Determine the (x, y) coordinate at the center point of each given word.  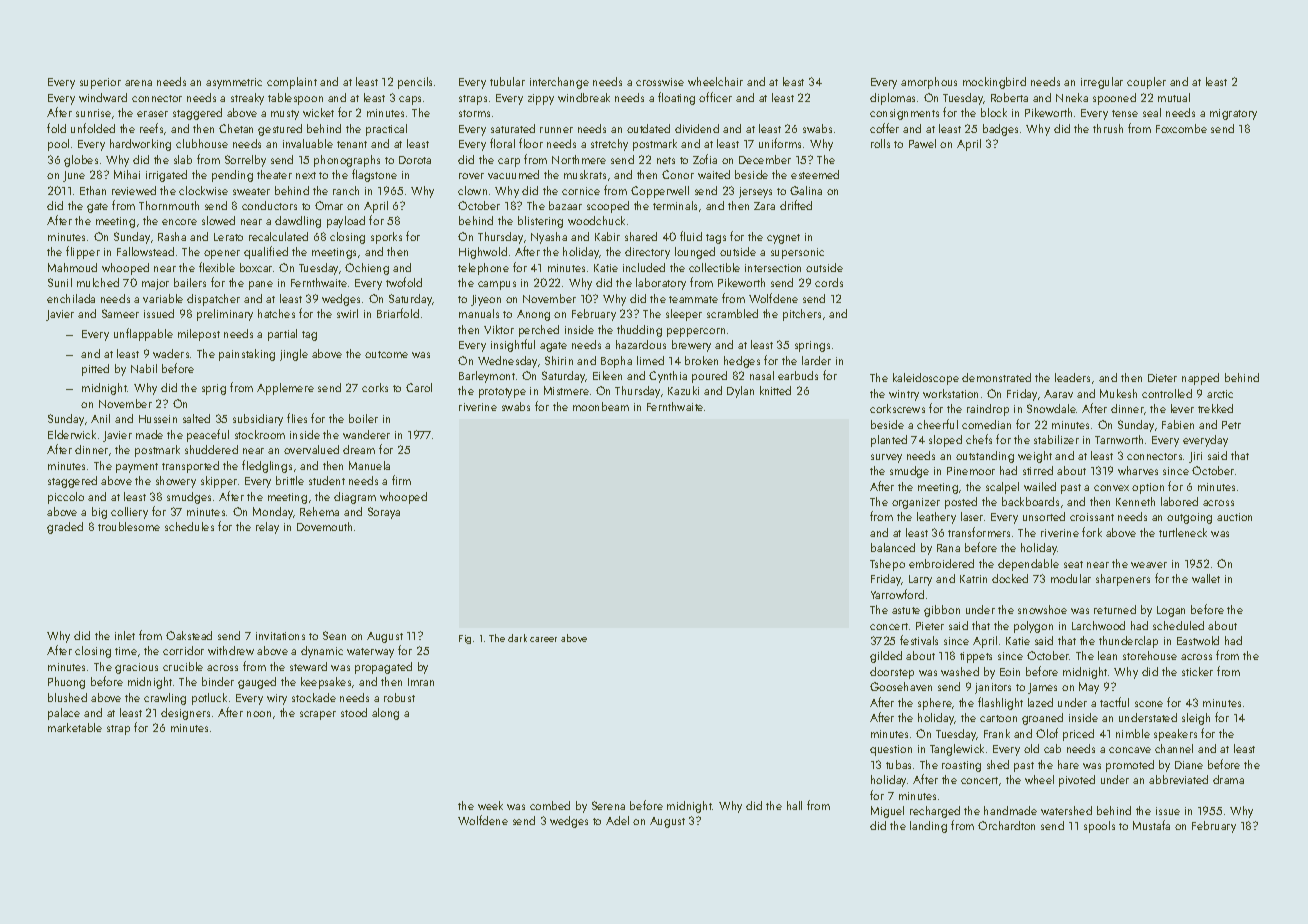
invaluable (308, 143)
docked (1010, 578)
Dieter (1162, 378)
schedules (189, 526)
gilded (886, 657)
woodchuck (596, 220)
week (490, 805)
